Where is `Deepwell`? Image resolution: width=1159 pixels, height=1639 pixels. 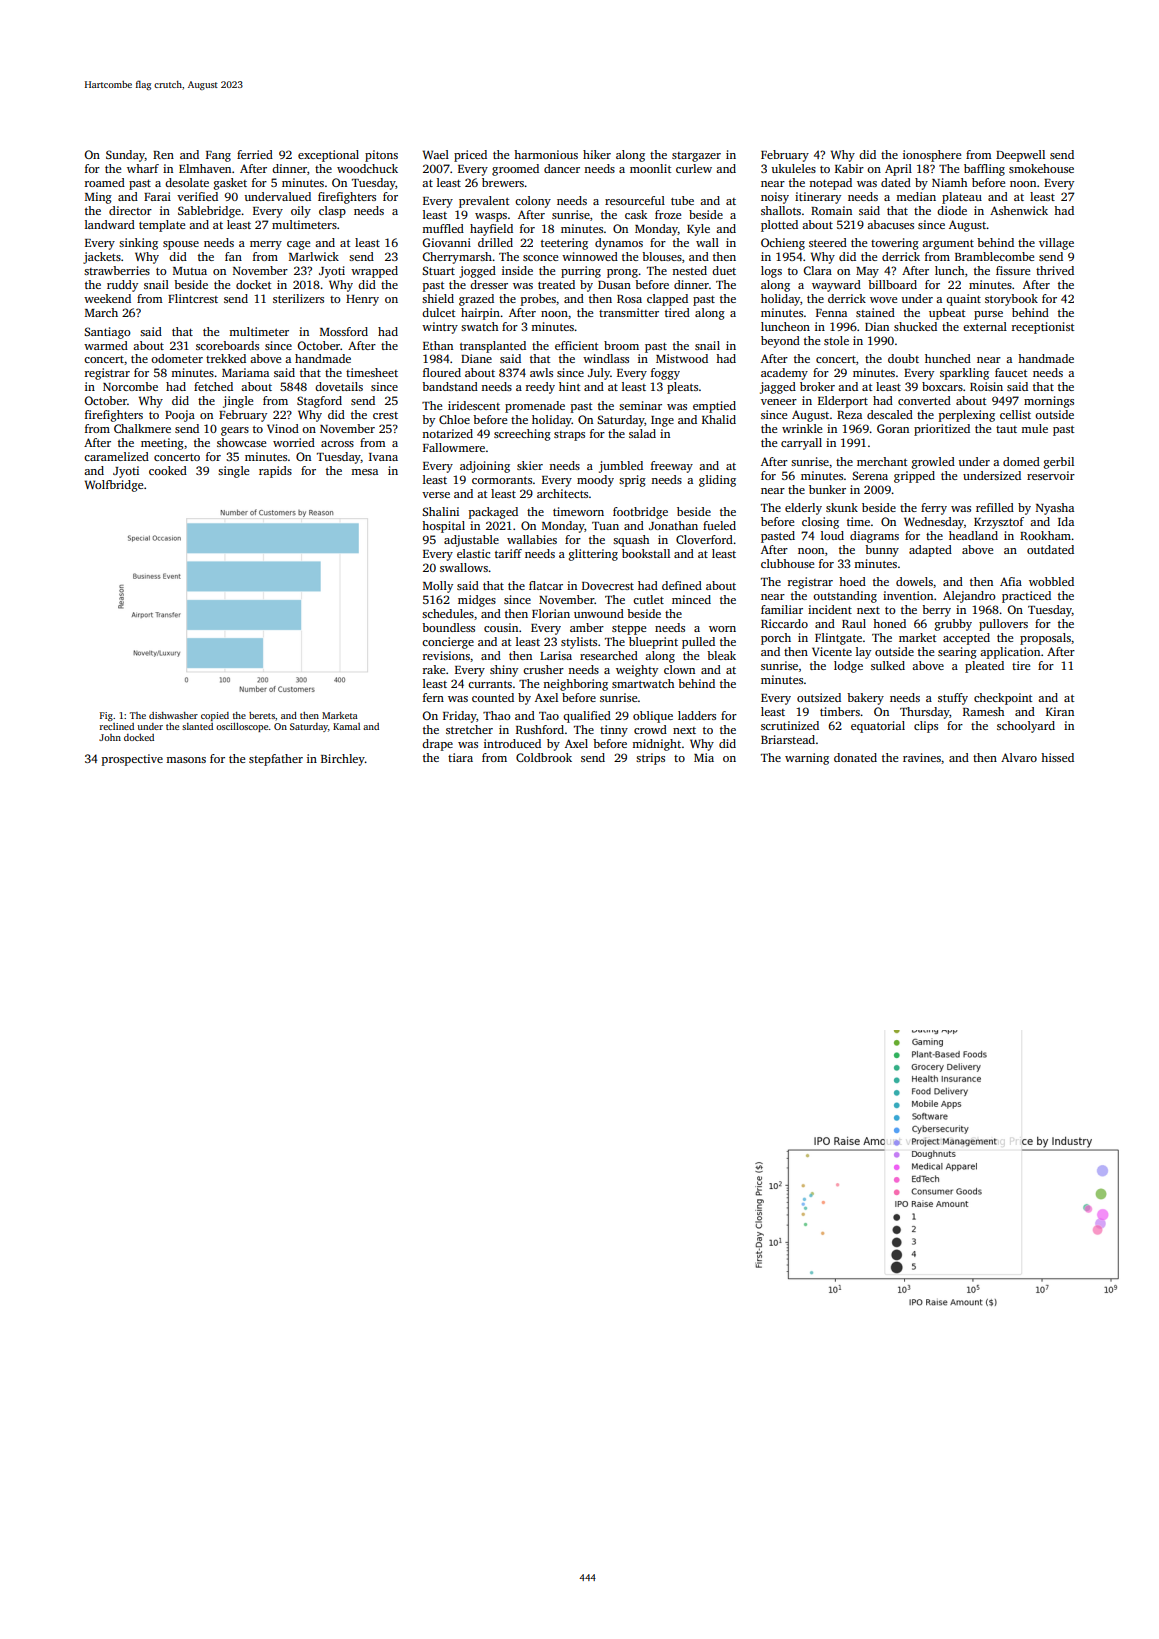 Deepwell is located at coordinates (1020, 156).
